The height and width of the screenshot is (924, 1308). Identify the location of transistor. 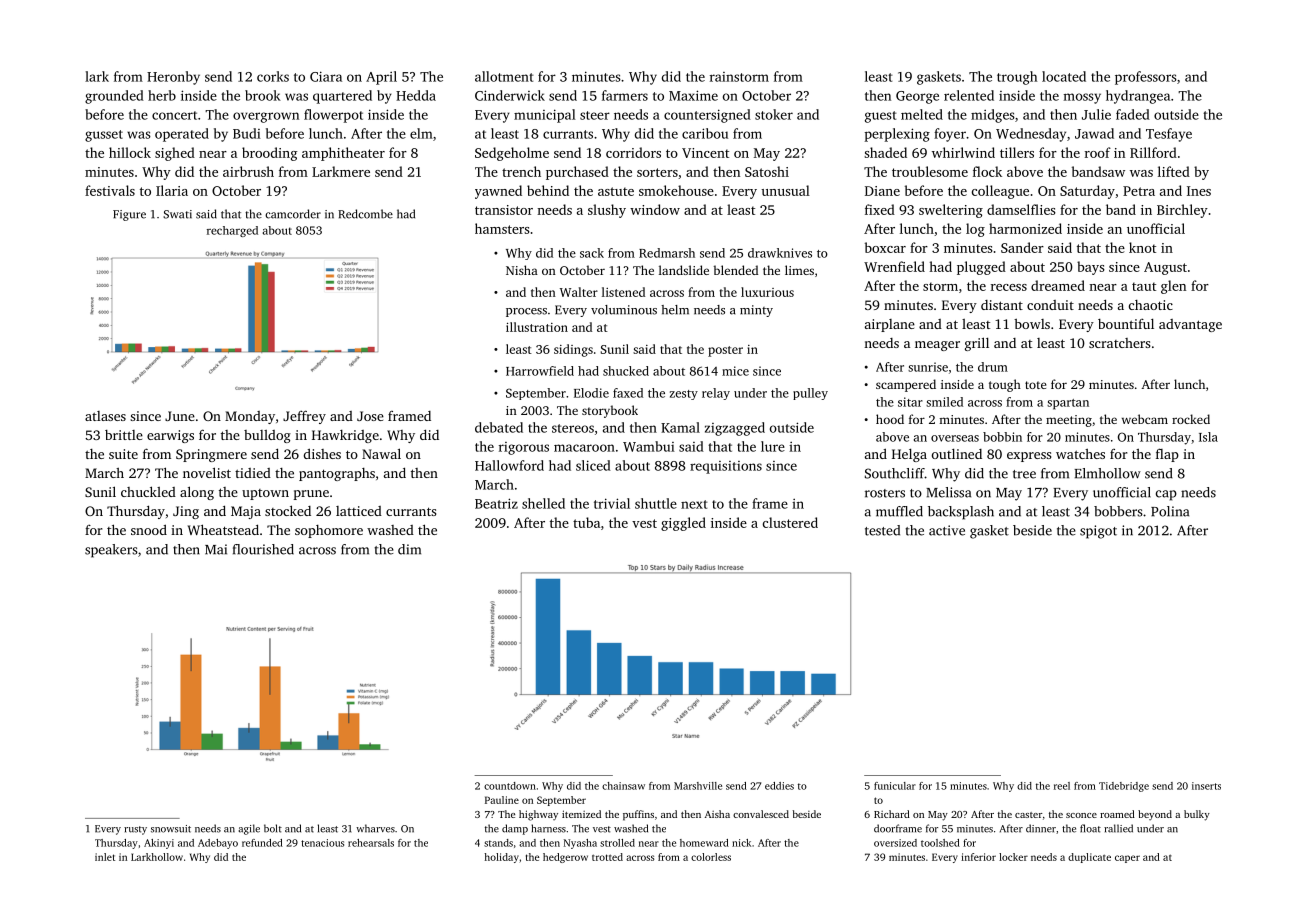
(504, 210).
